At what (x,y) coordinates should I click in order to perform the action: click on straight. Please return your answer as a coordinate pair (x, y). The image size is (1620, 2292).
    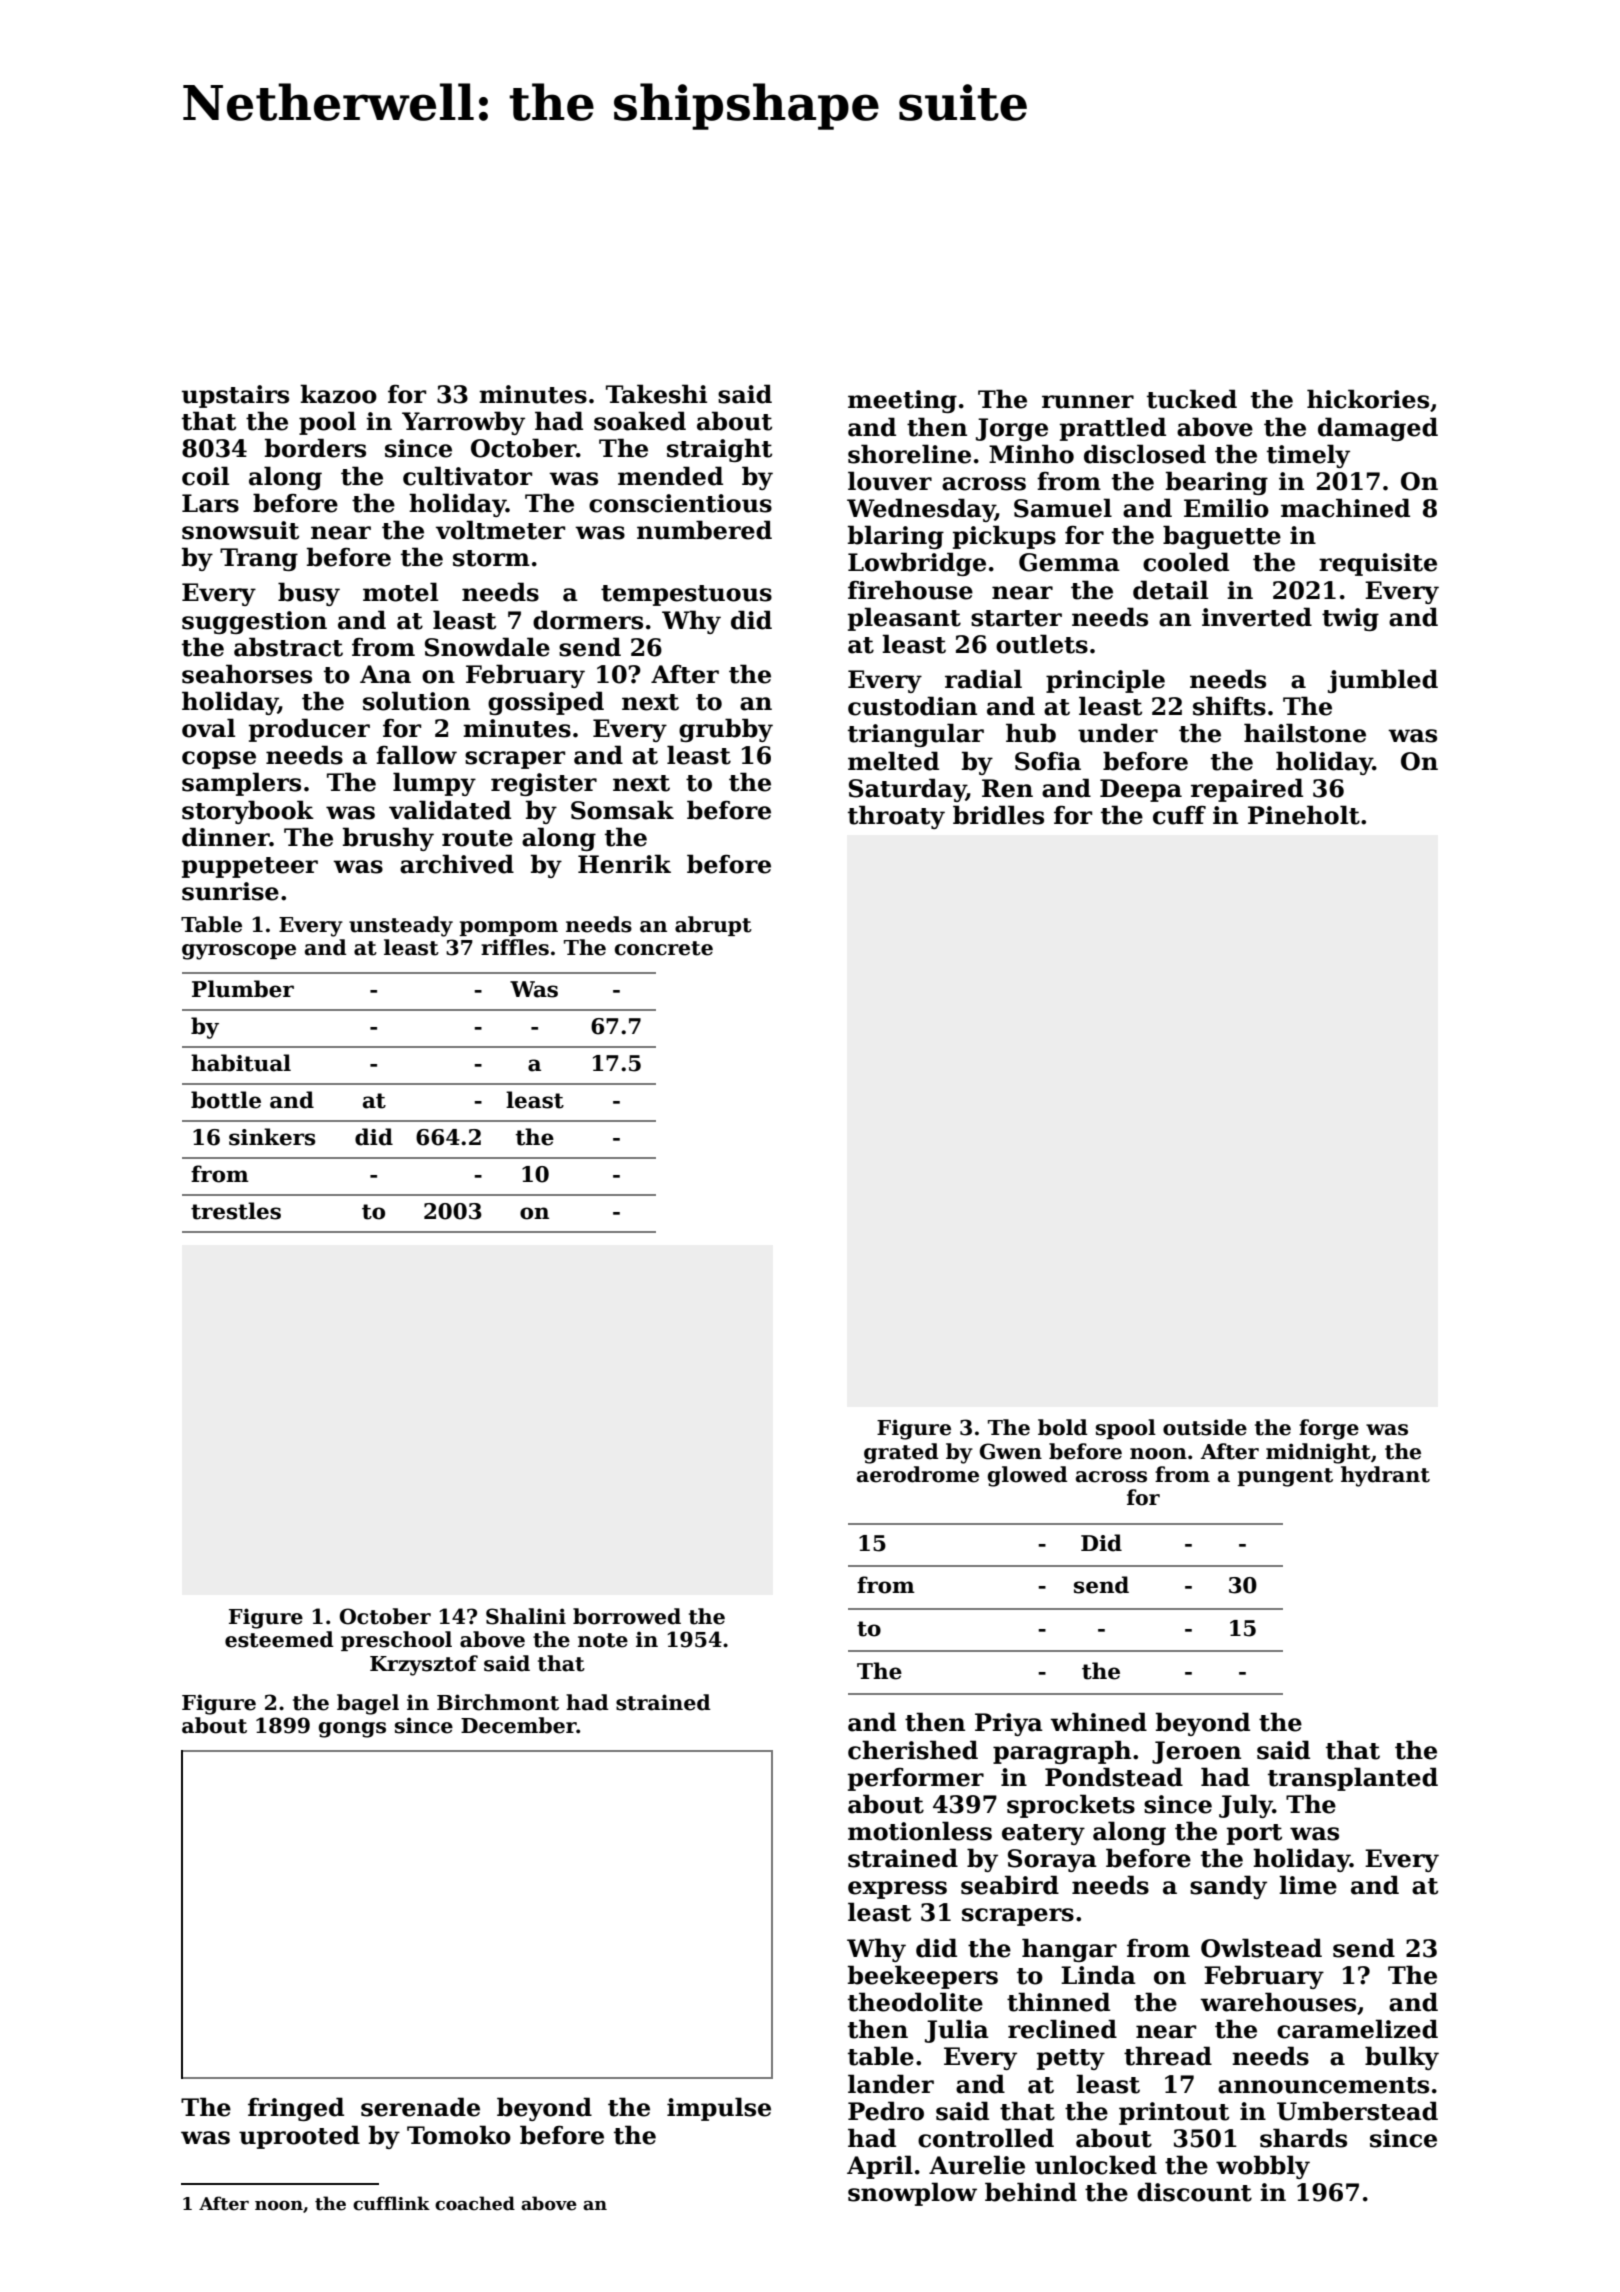
    Looking at the image, I should click on (719, 450).
